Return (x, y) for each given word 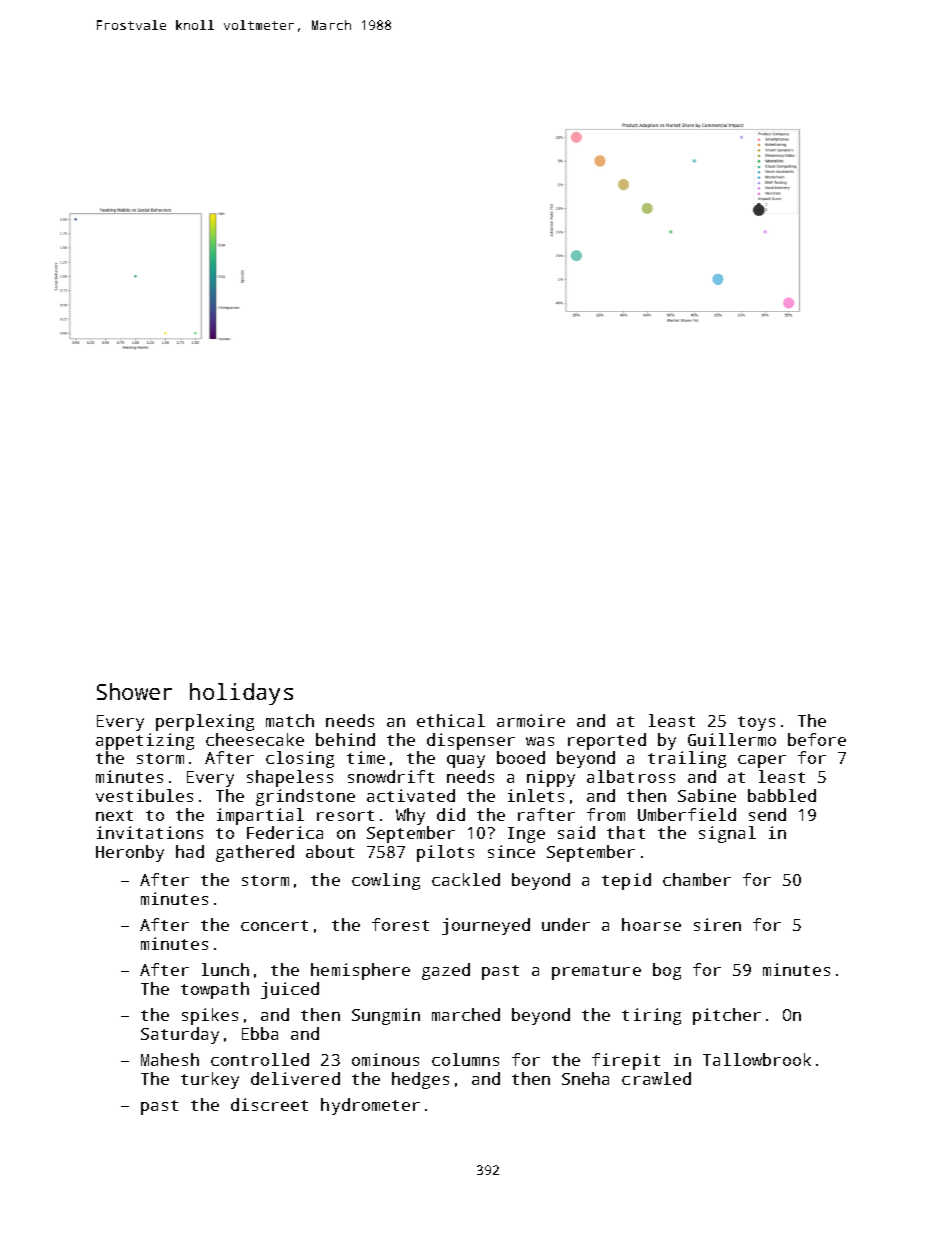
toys (756, 723)
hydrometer (370, 1106)
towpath (215, 990)
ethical (451, 720)
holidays (241, 694)
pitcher (727, 1016)
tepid (626, 881)
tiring (651, 1016)
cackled (466, 879)
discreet (269, 1104)
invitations (150, 832)
